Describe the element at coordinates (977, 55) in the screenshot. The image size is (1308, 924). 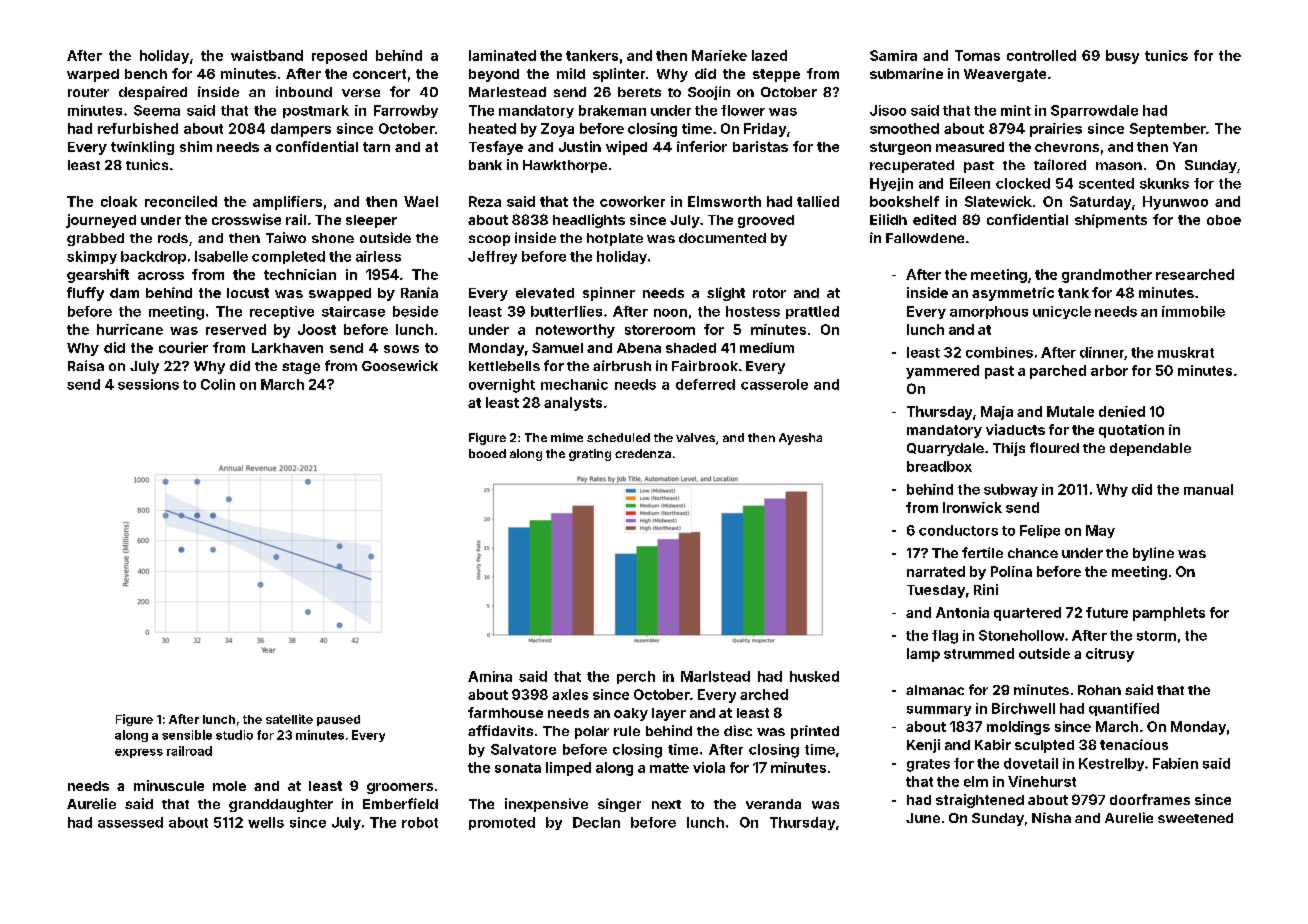
I see `Tomas` at that location.
